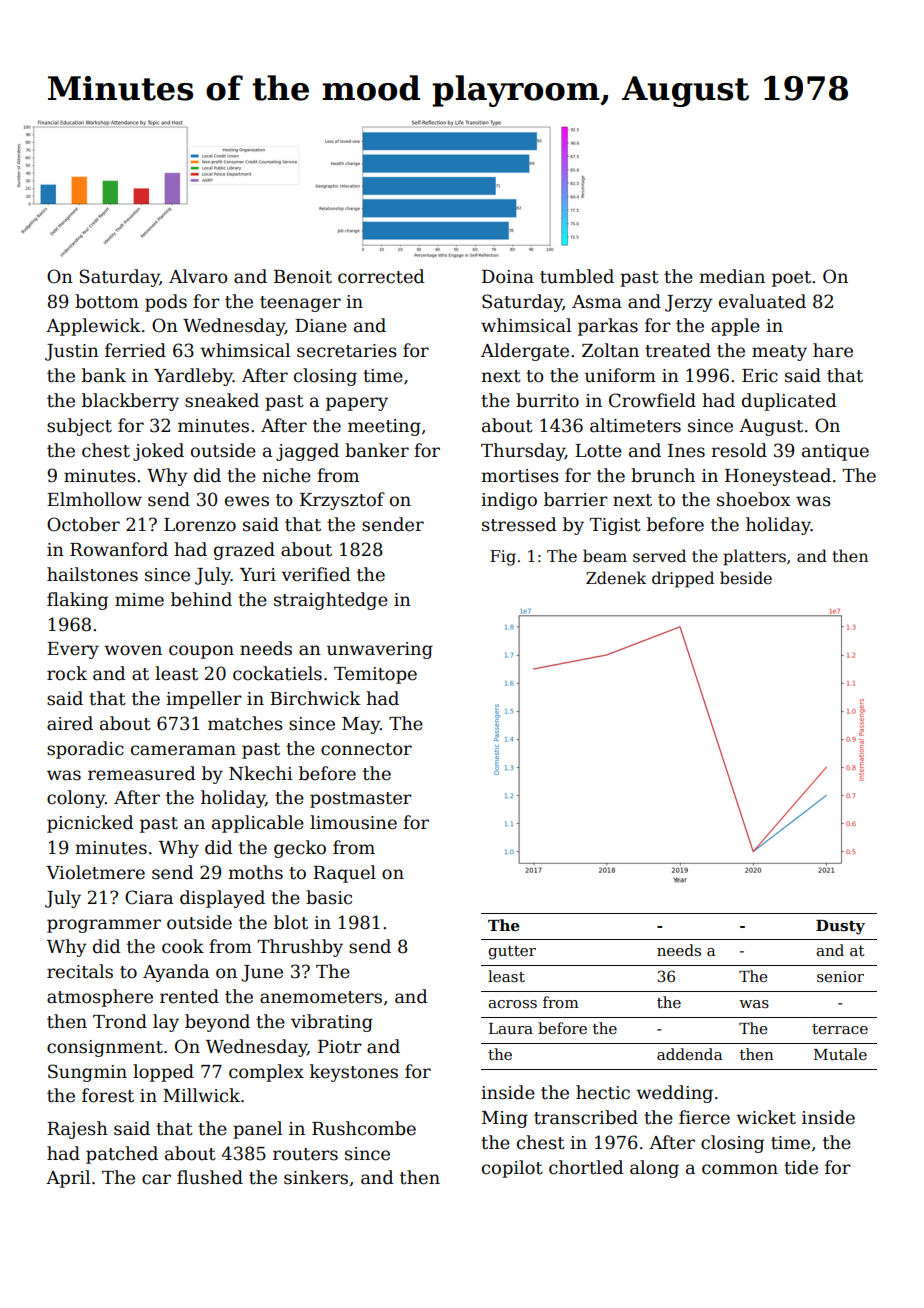 The height and width of the page is (1308, 924). What do you see at coordinates (258, 575) in the page?
I see `Yuri` at bounding box center [258, 575].
